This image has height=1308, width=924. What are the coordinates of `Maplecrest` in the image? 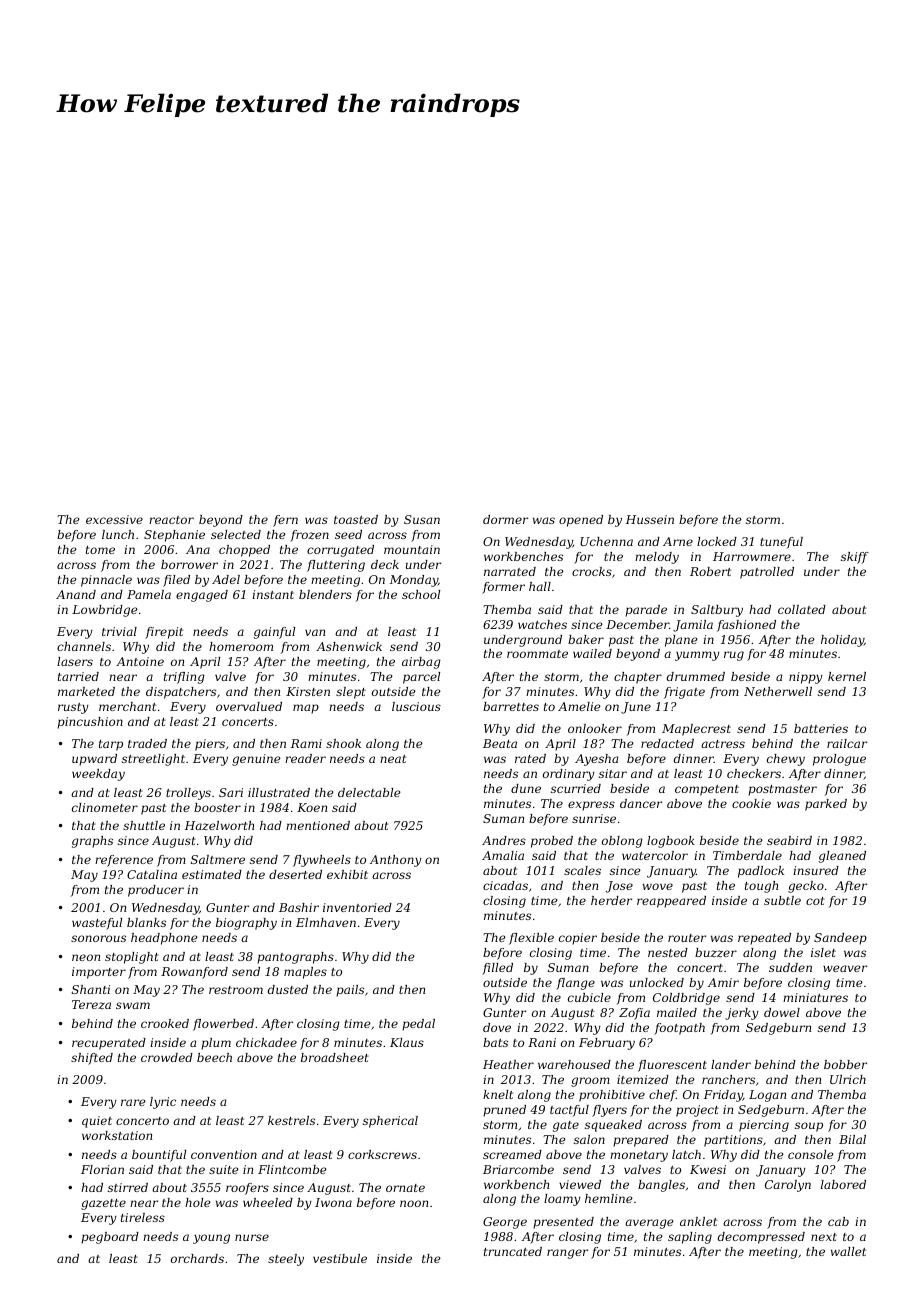 It's located at (696, 730).
